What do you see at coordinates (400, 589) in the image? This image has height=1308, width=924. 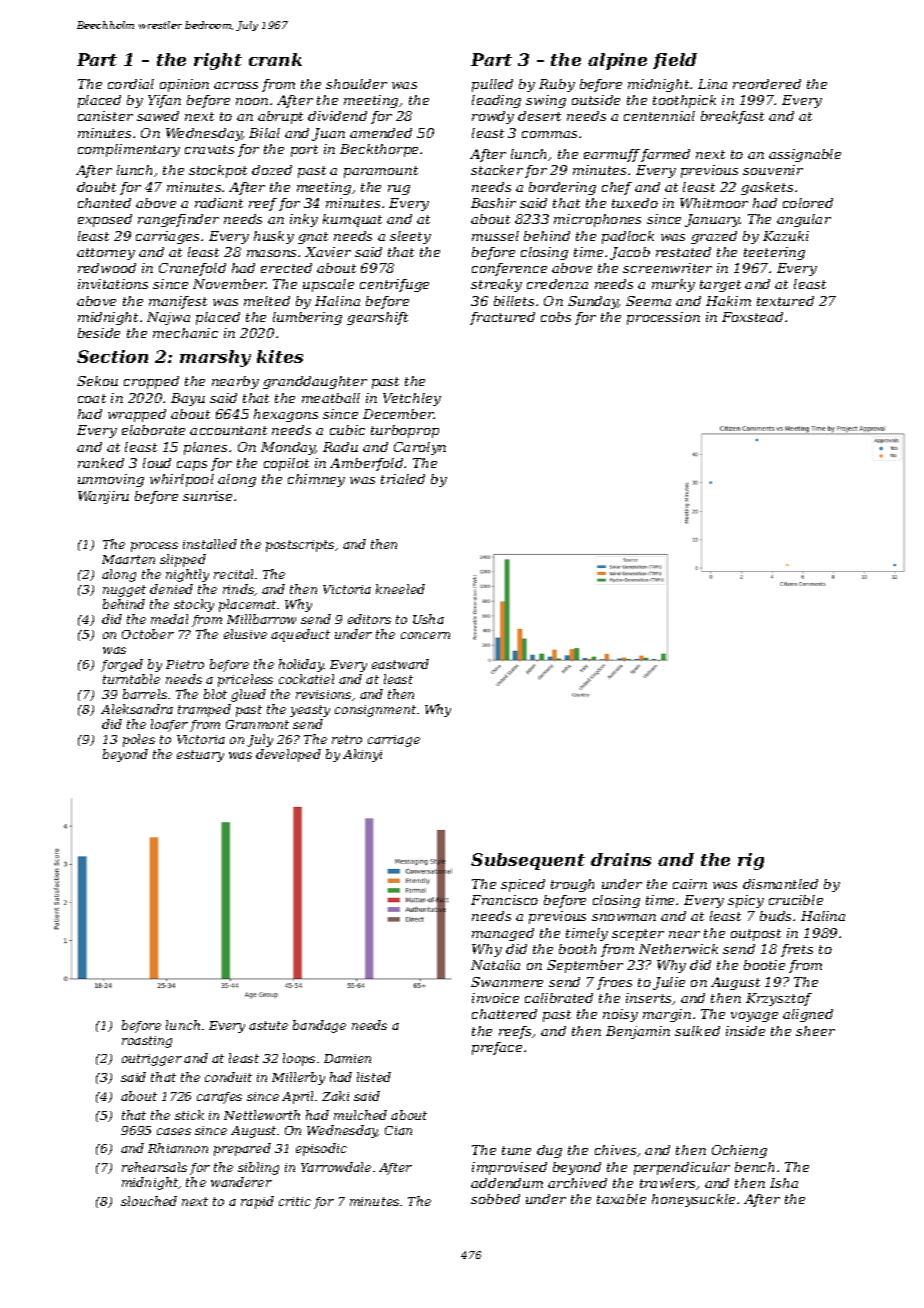 I see `kneeled` at bounding box center [400, 589].
